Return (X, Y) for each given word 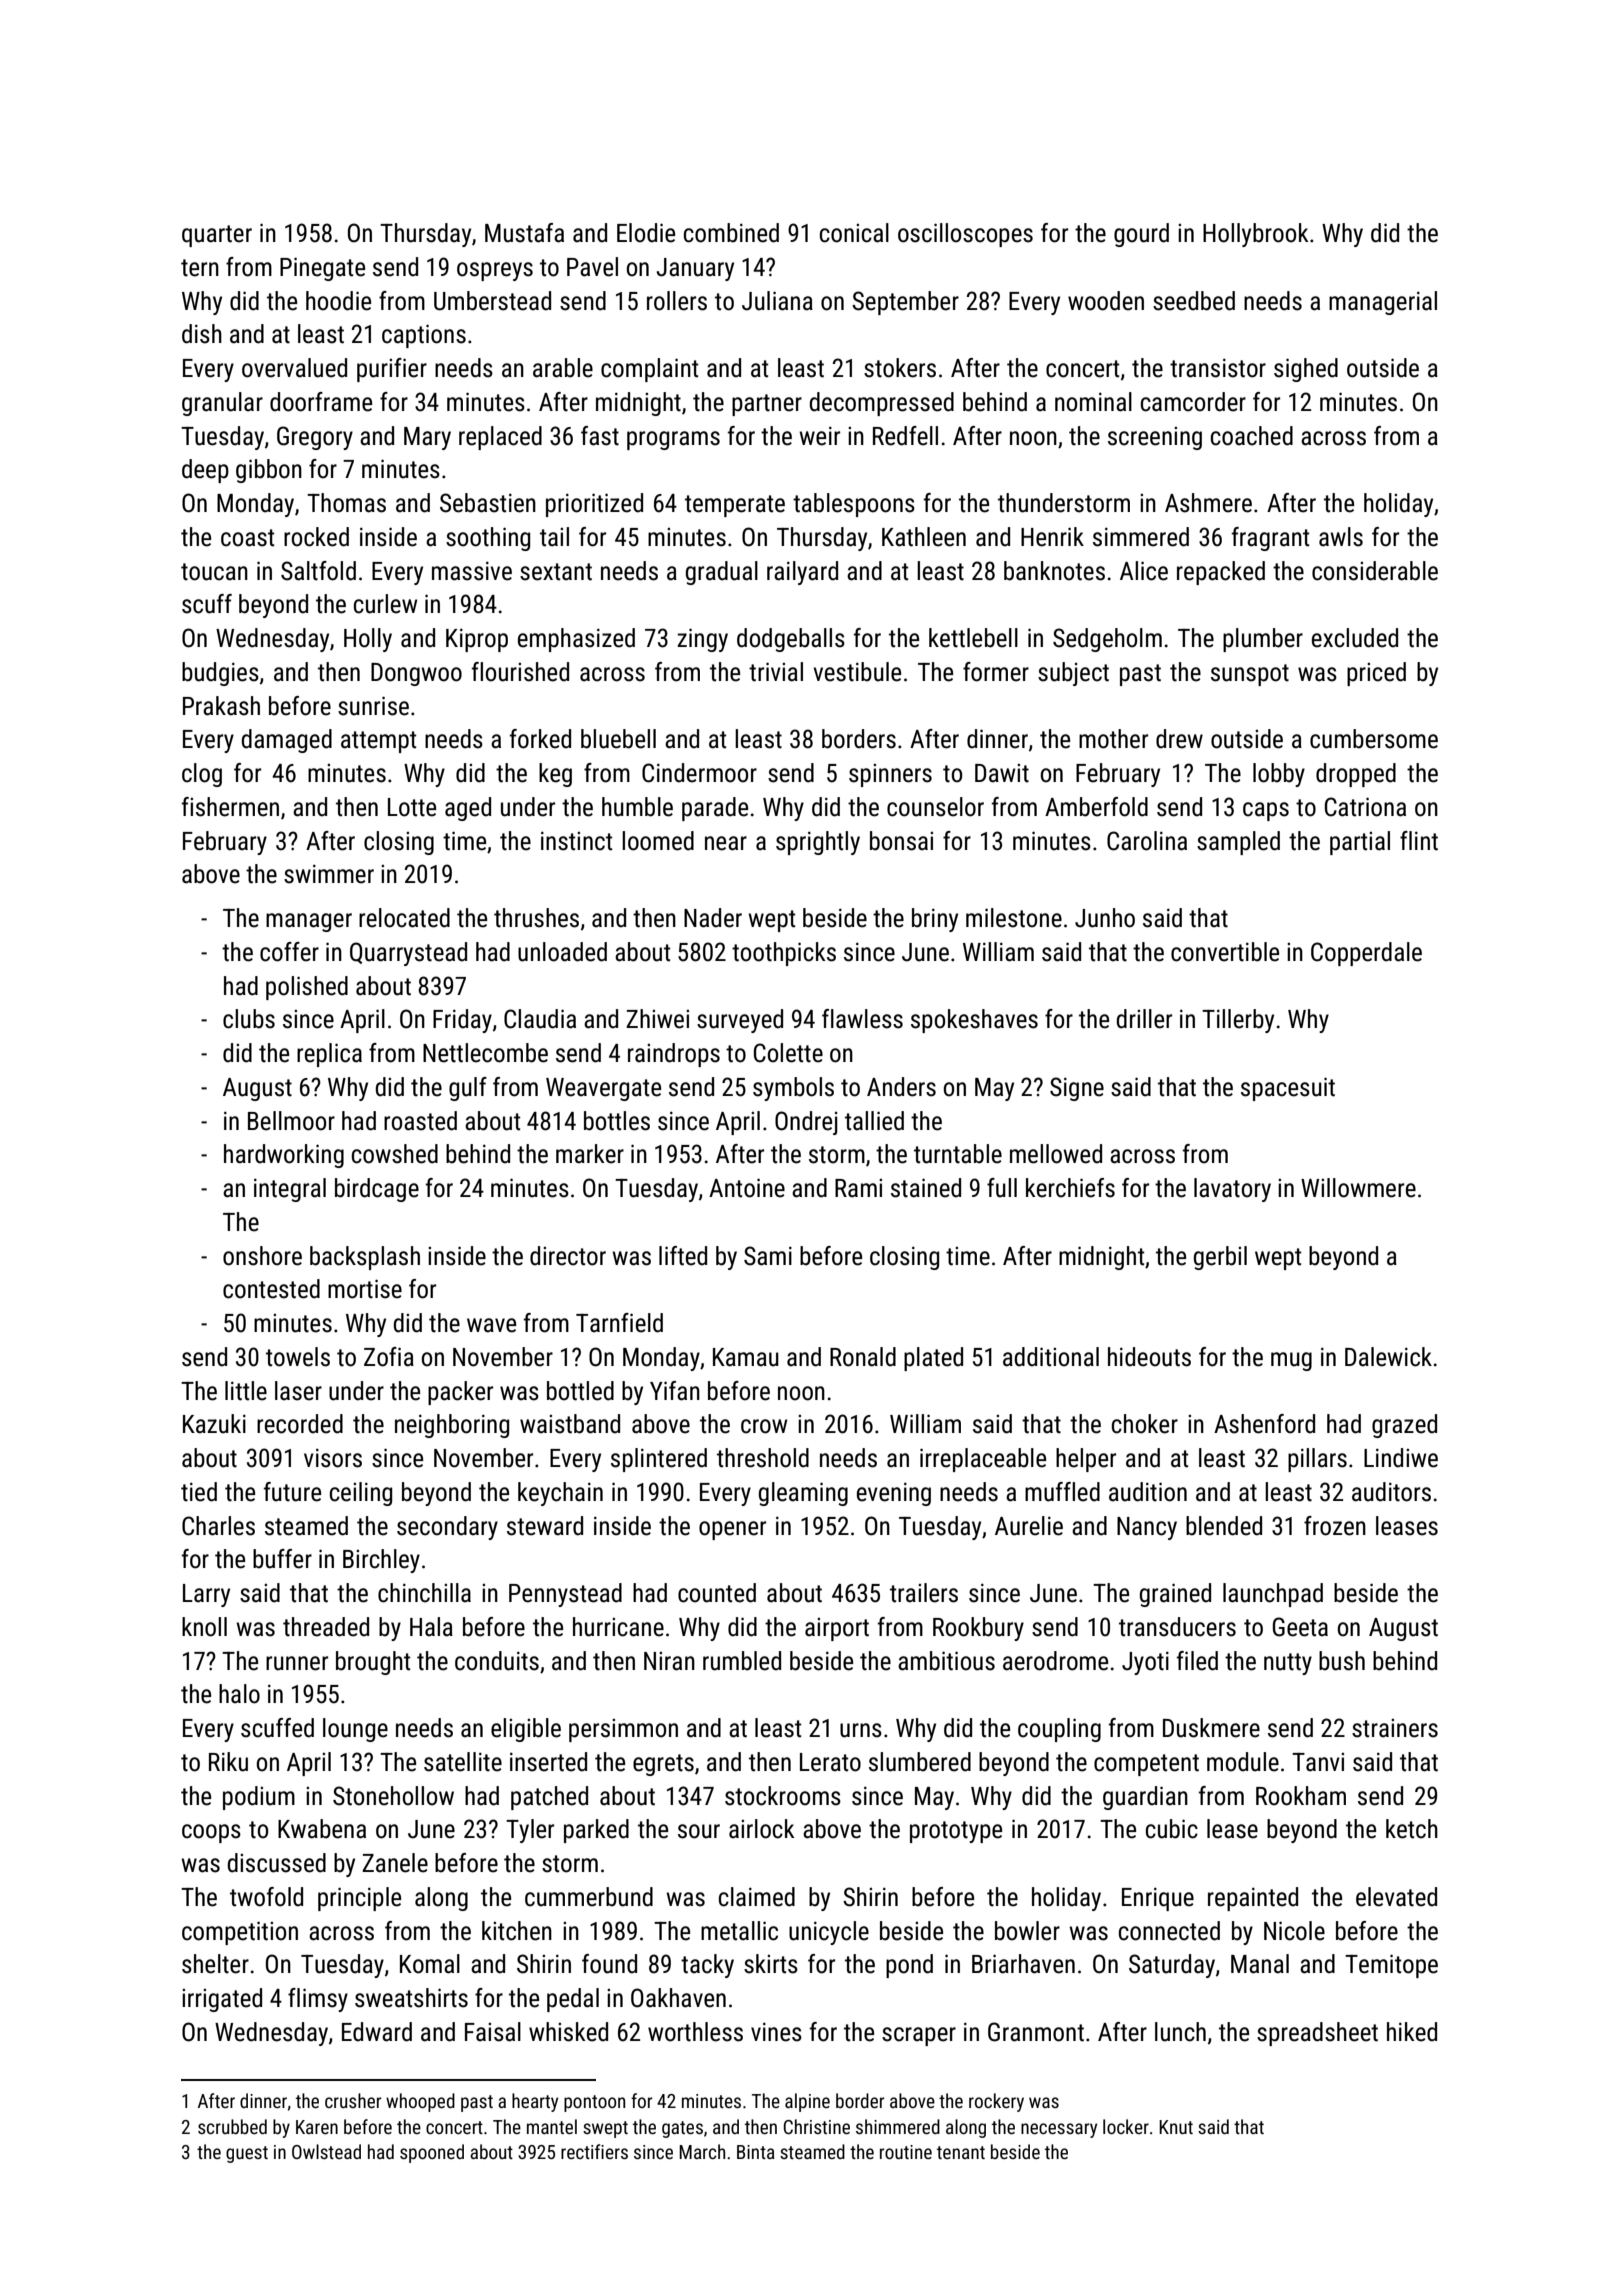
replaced (500, 438)
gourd (1141, 235)
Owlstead (326, 2151)
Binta (756, 2152)
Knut (1176, 2127)
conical (854, 233)
